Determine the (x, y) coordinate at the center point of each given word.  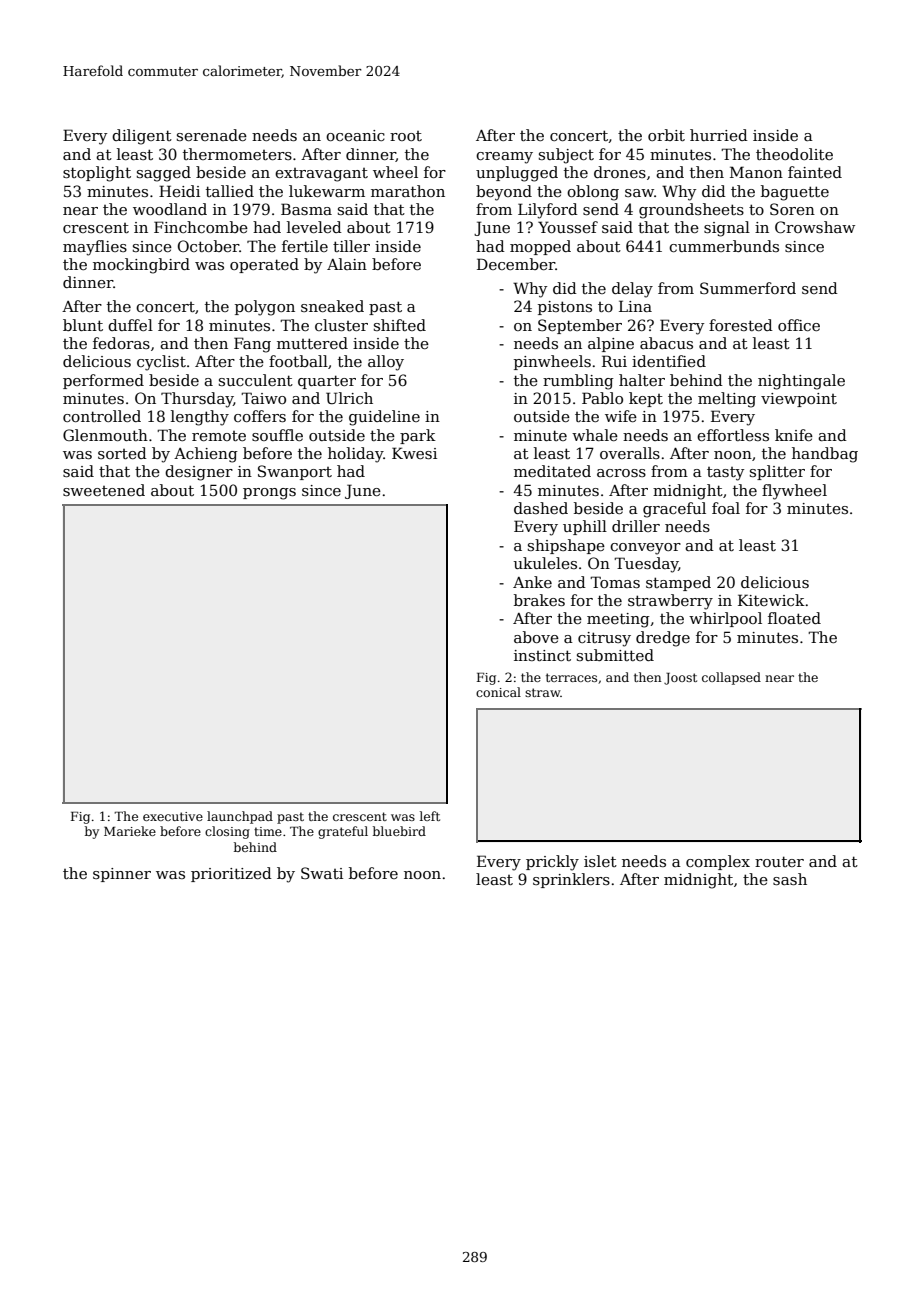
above (536, 637)
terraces (571, 677)
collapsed (731, 678)
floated (794, 618)
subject (566, 156)
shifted (400, 325)
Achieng (206, 455)
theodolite (794, 154)
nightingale (801, 382)
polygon (265, 308)
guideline (384, 418)
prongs (269, 494)
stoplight (97, 174)
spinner (122, 875)
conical (498, 692)
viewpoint (799, 400)
